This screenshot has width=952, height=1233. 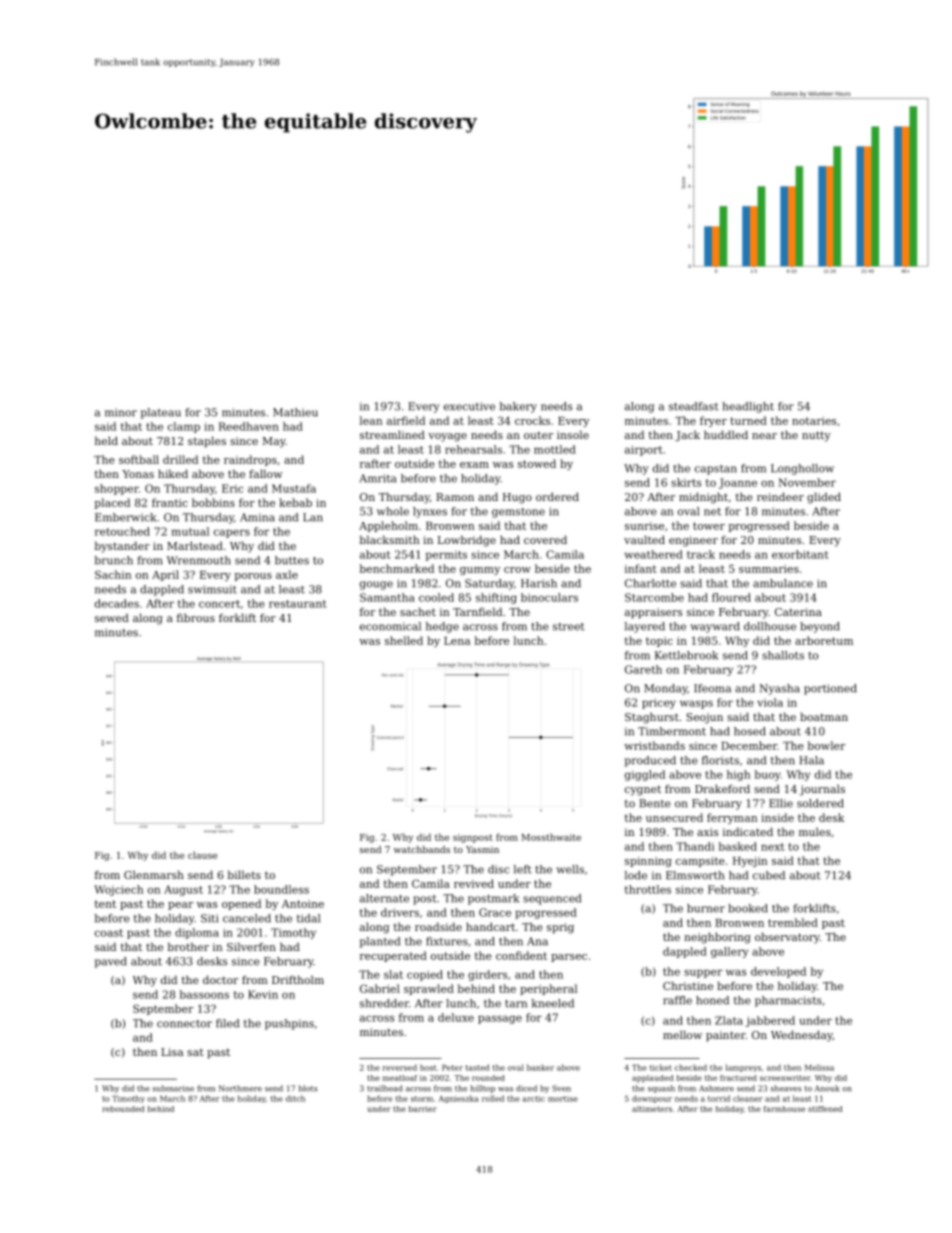 I want to click on barrier, so click(x=423, y=1109).
